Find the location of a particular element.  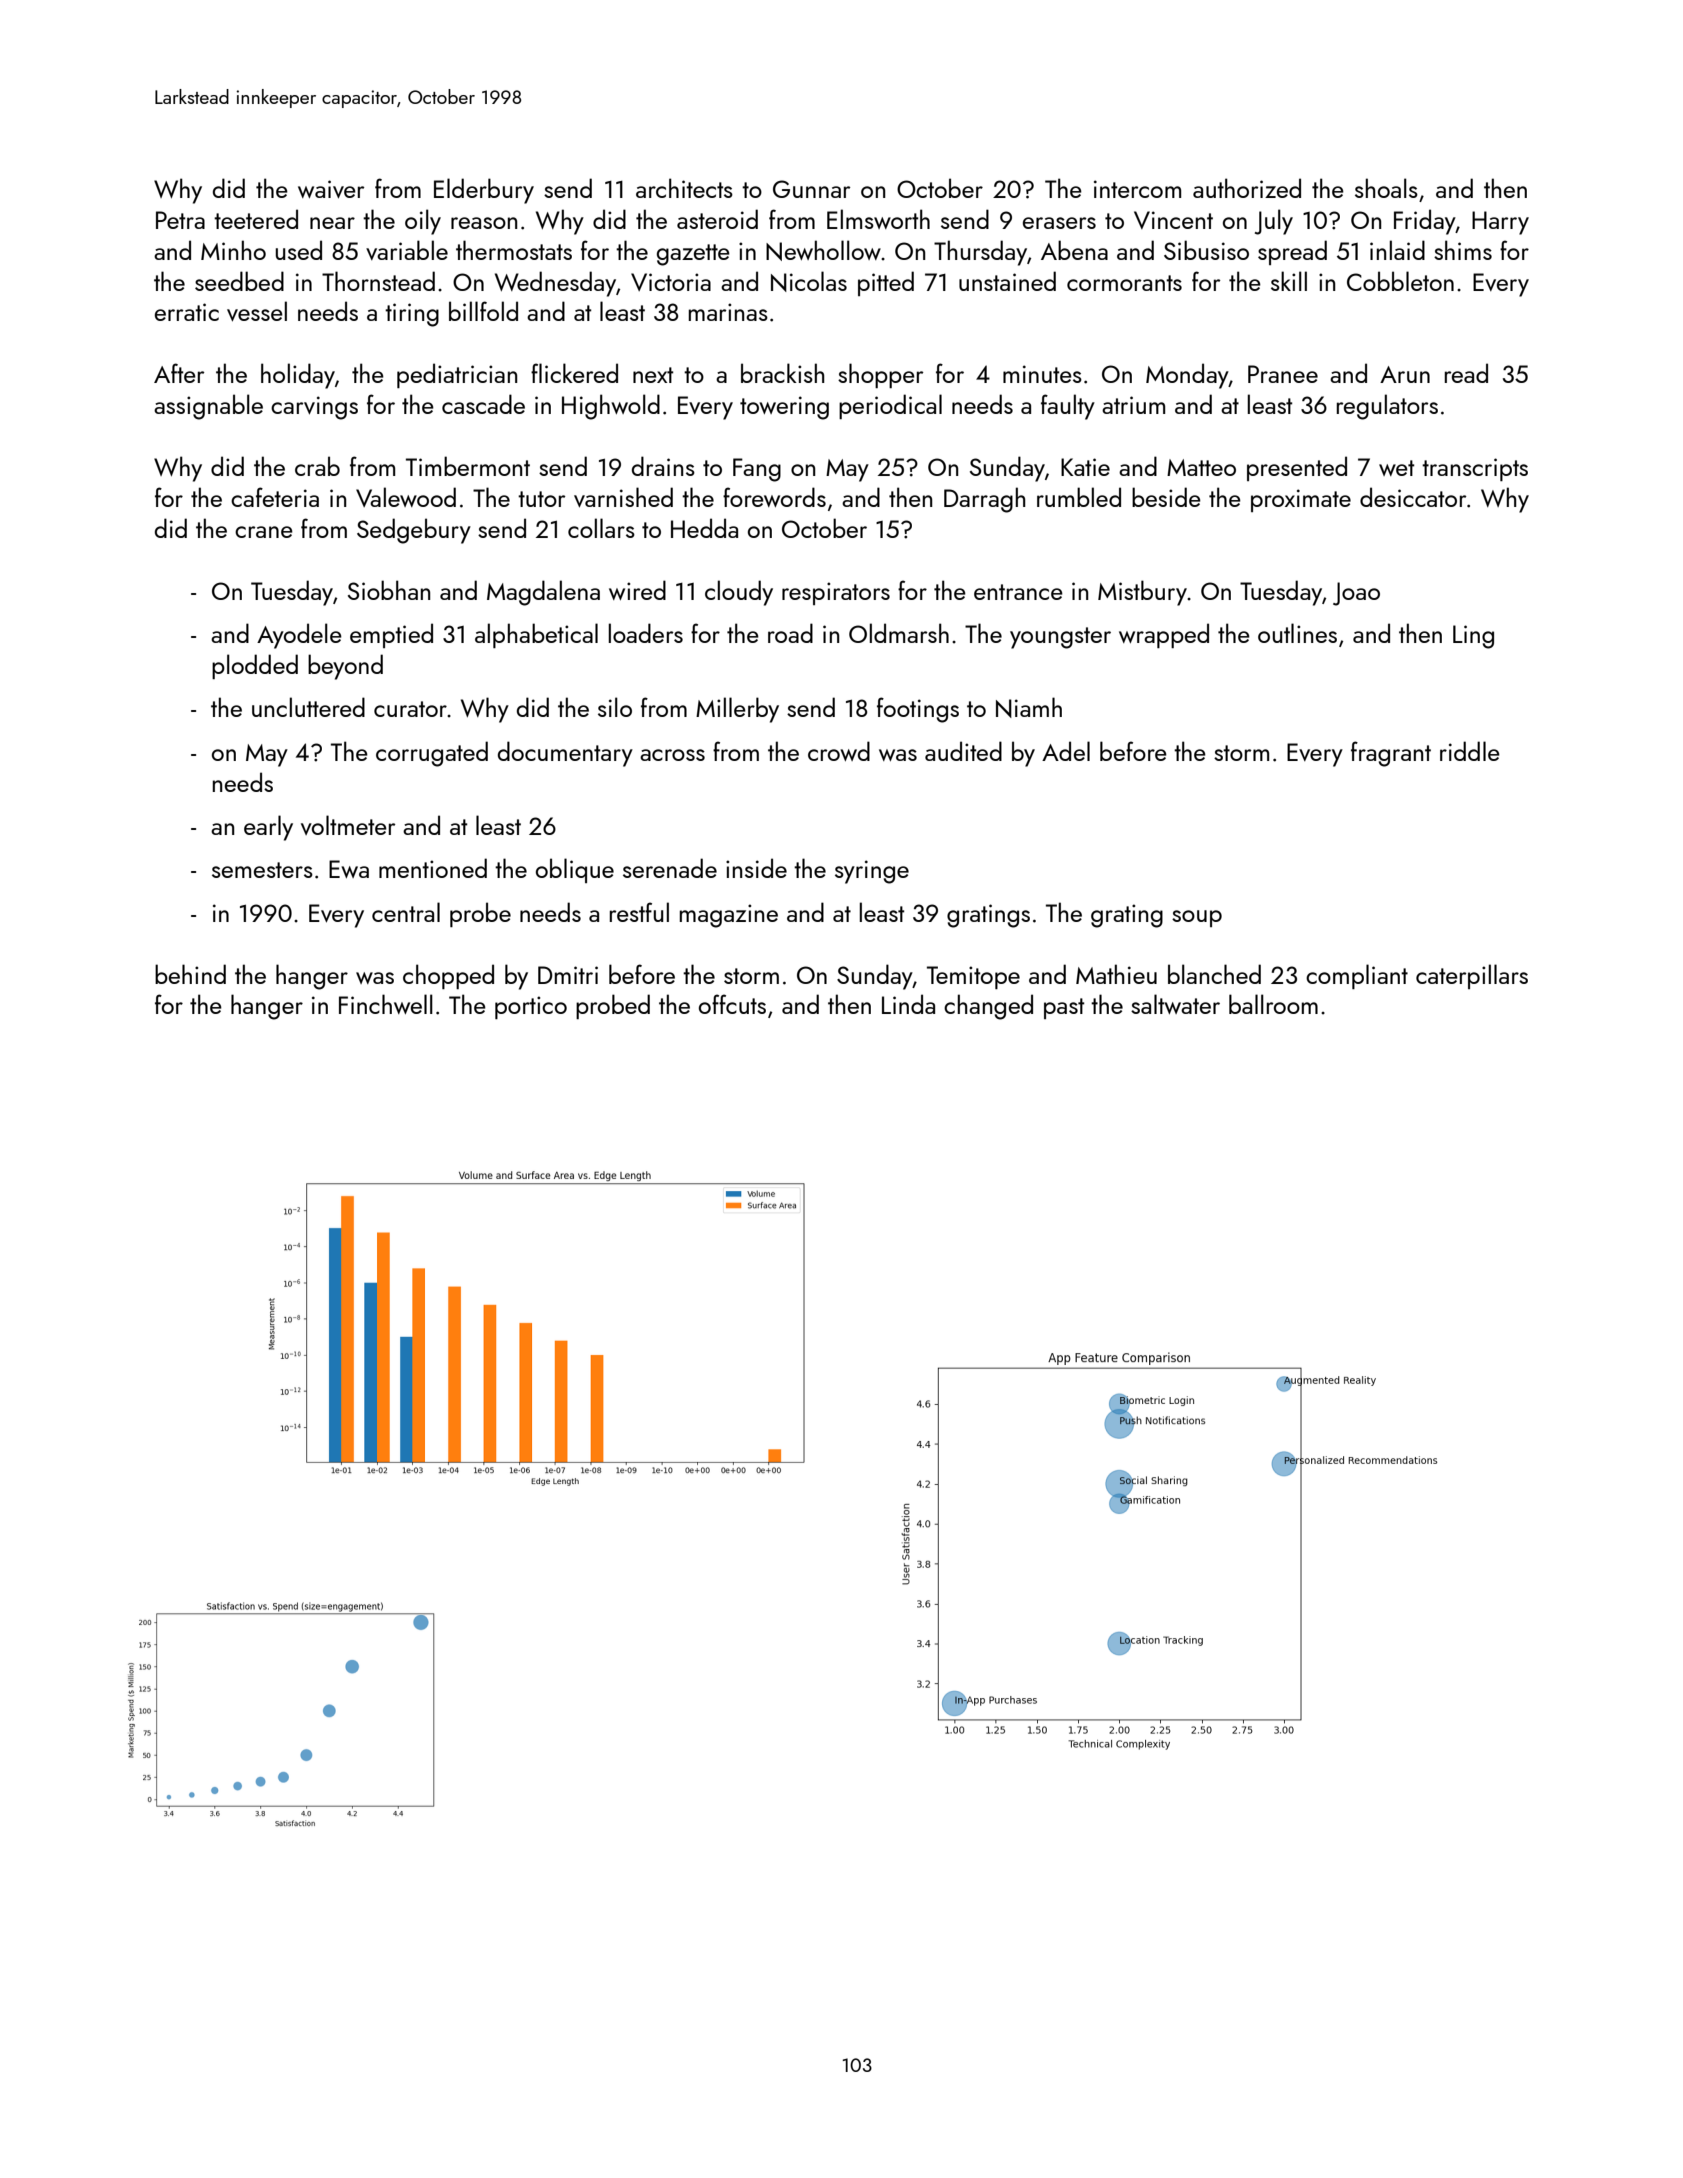

waiver is located at coordinates (331, 189).
